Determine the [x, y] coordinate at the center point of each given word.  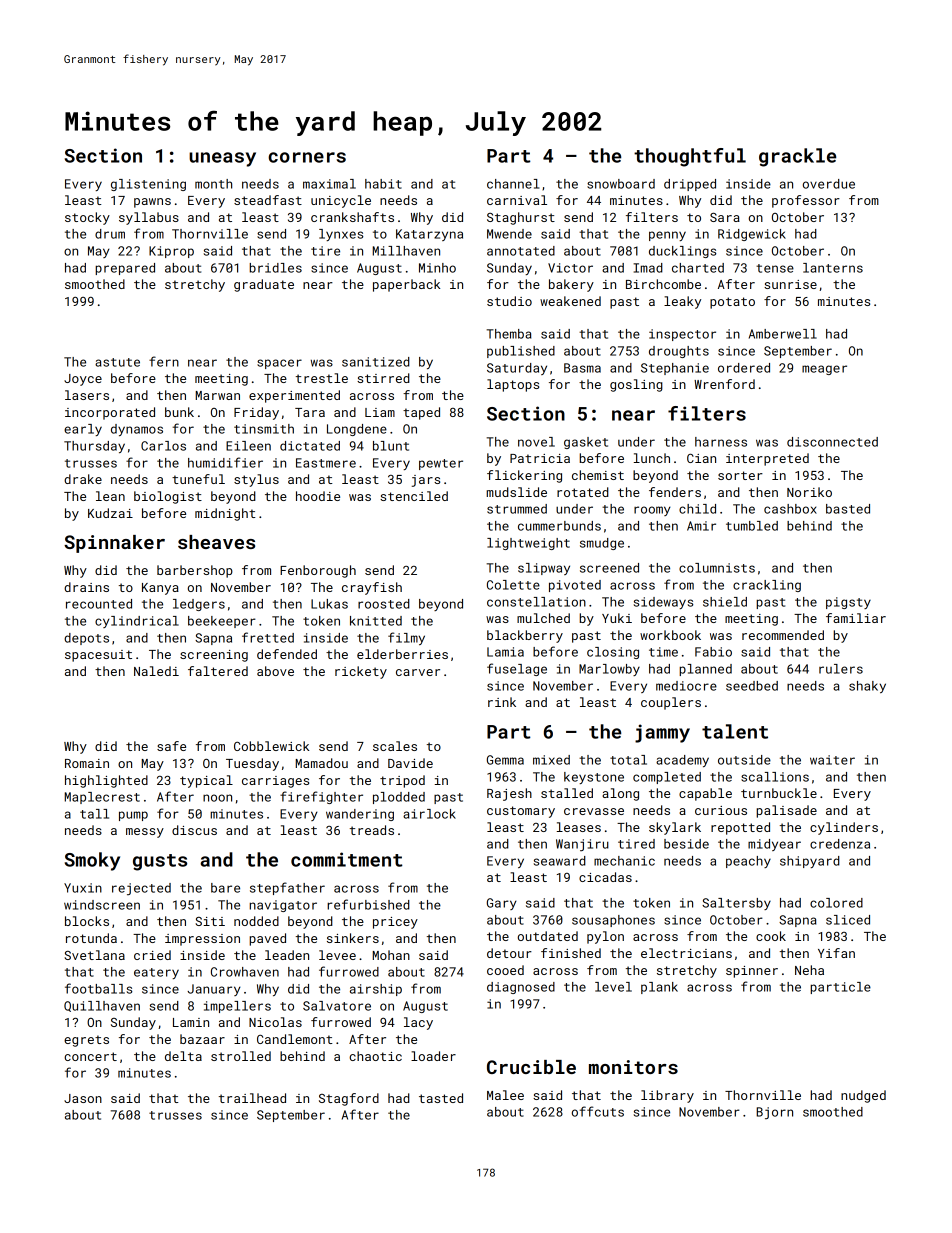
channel [513, 184]
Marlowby [609, 670]
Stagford [349, 1099]
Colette [513, 585]
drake [83, 479]
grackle [797, 157]
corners [307, 157]
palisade [786, 811]
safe [171, 746]
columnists [717, 568]
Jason [83, 1098]
